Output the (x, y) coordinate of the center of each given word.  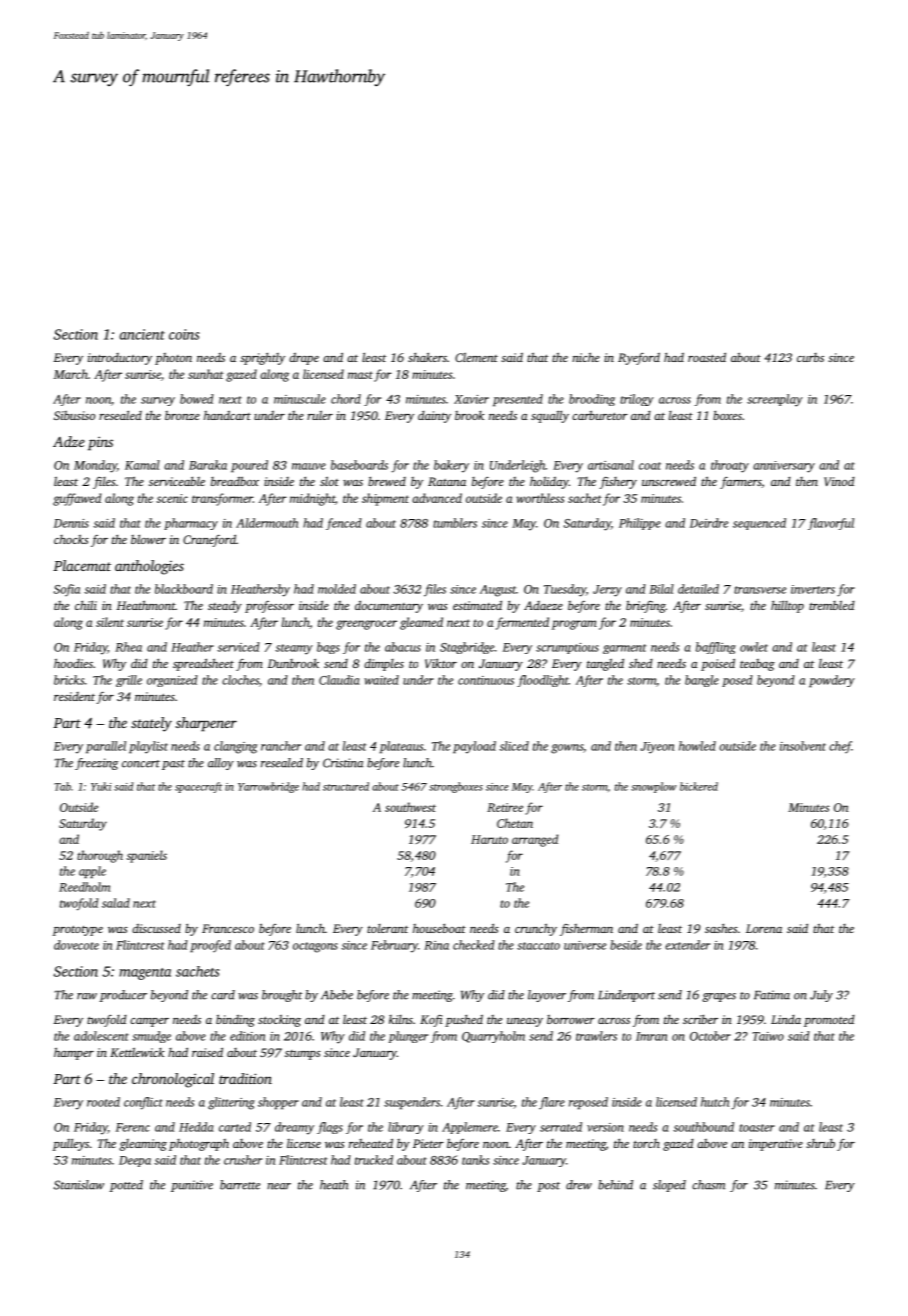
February (394, 946)
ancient (142, 334)
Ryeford (639, 359)
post (548, 1187)
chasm (708, 1185)
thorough (100, 856)
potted (126, 1186)
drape (304, 359)
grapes (719, 997)
